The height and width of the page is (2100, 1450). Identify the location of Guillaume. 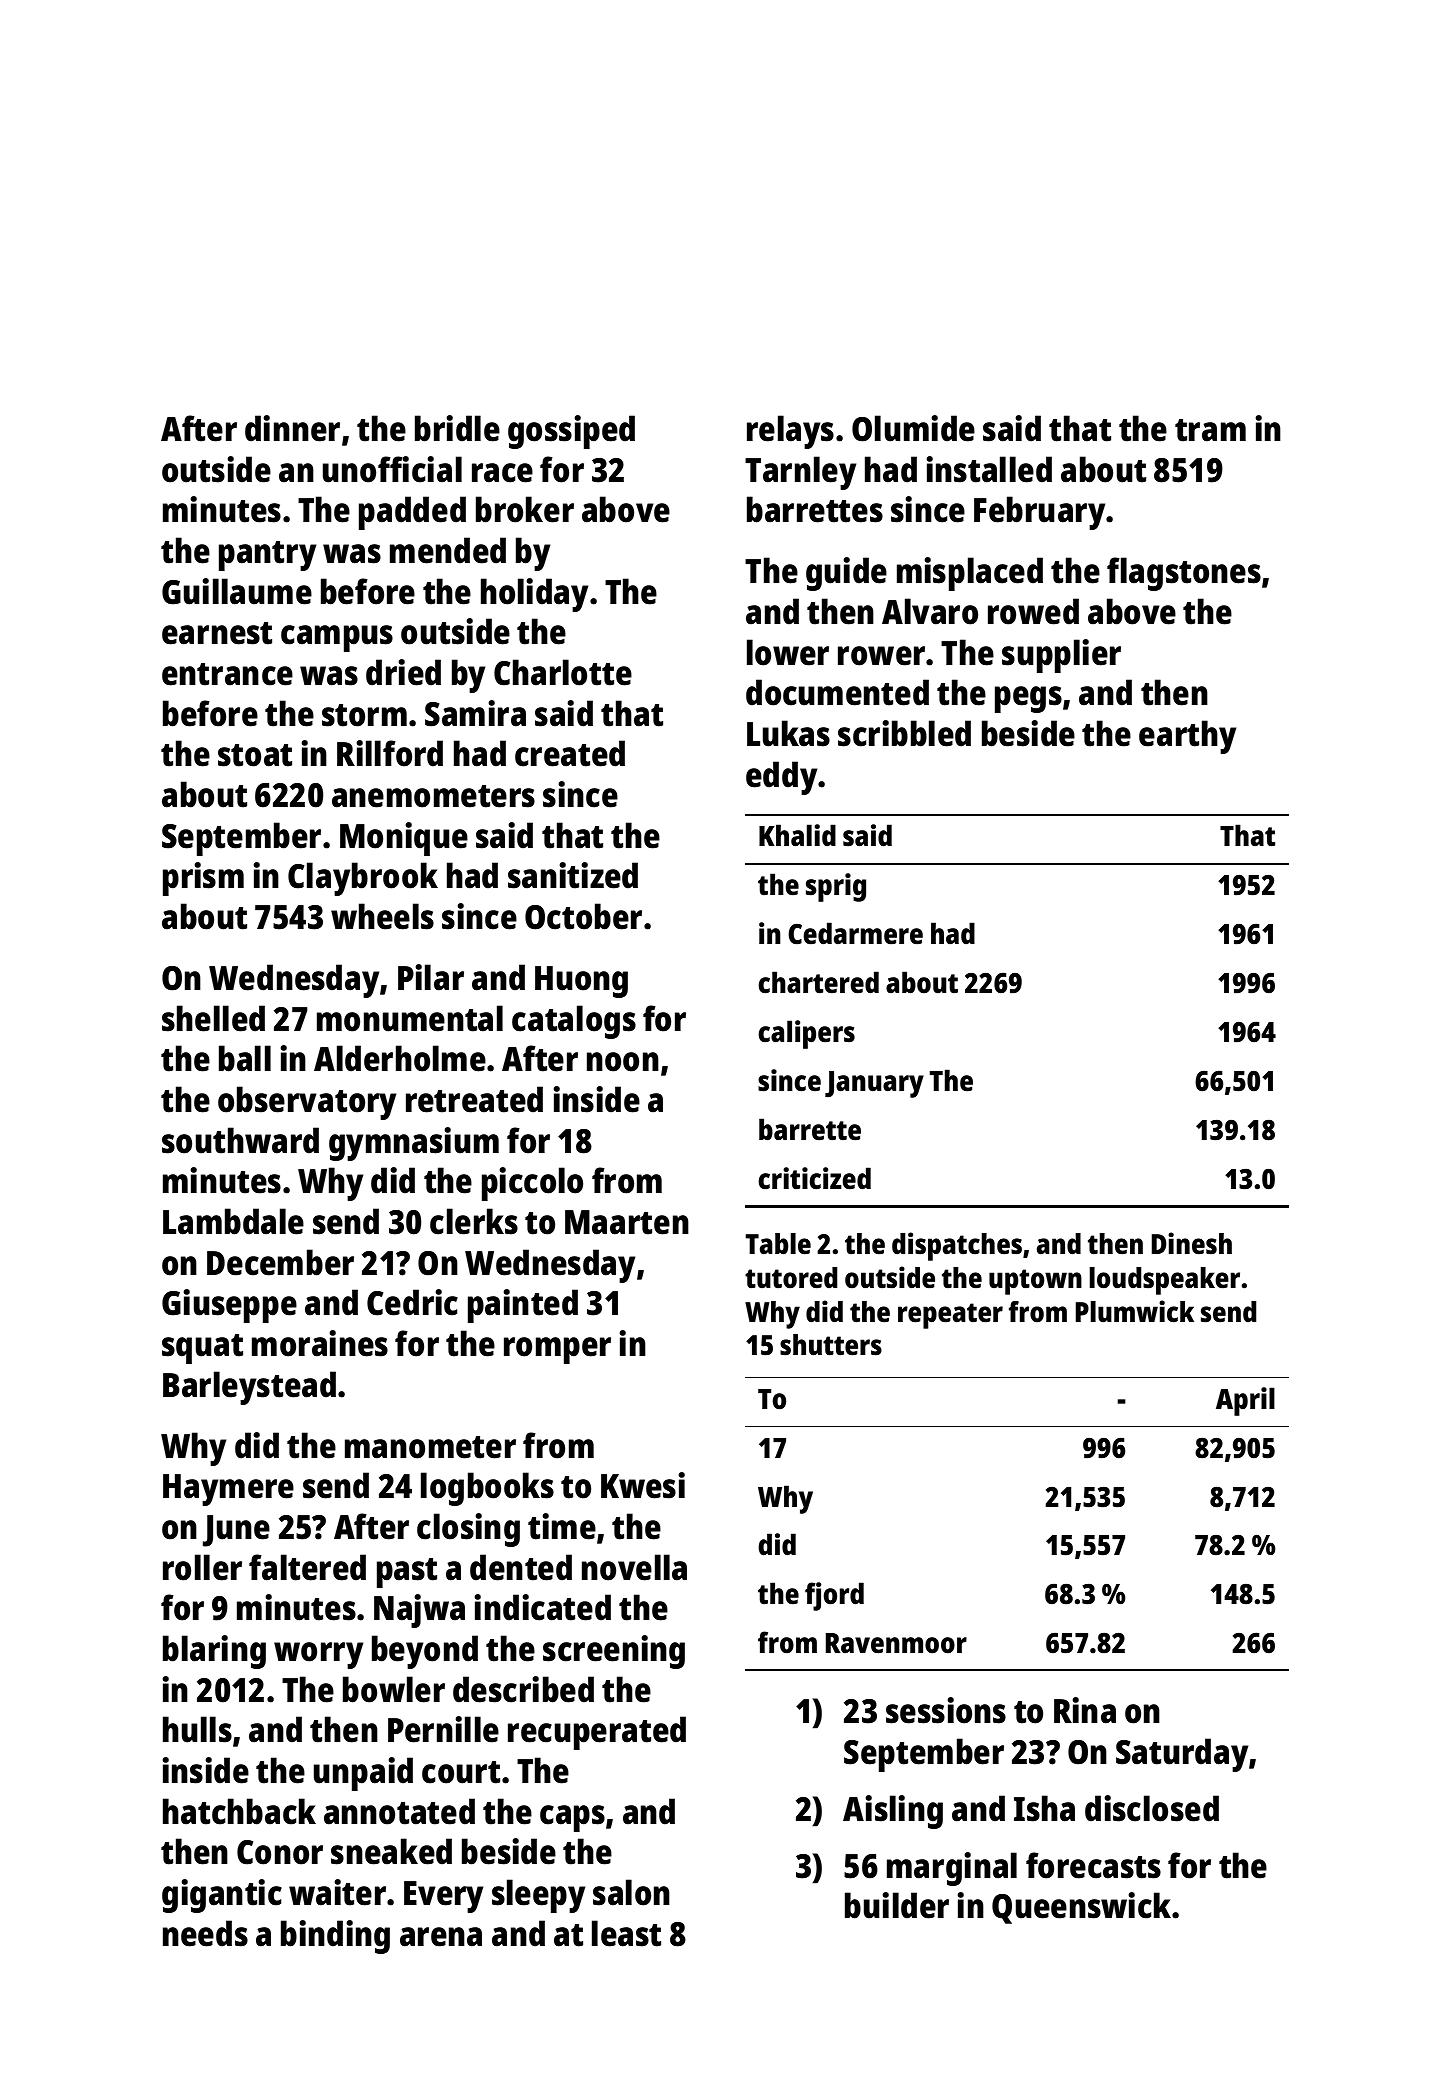
(237, 591).
